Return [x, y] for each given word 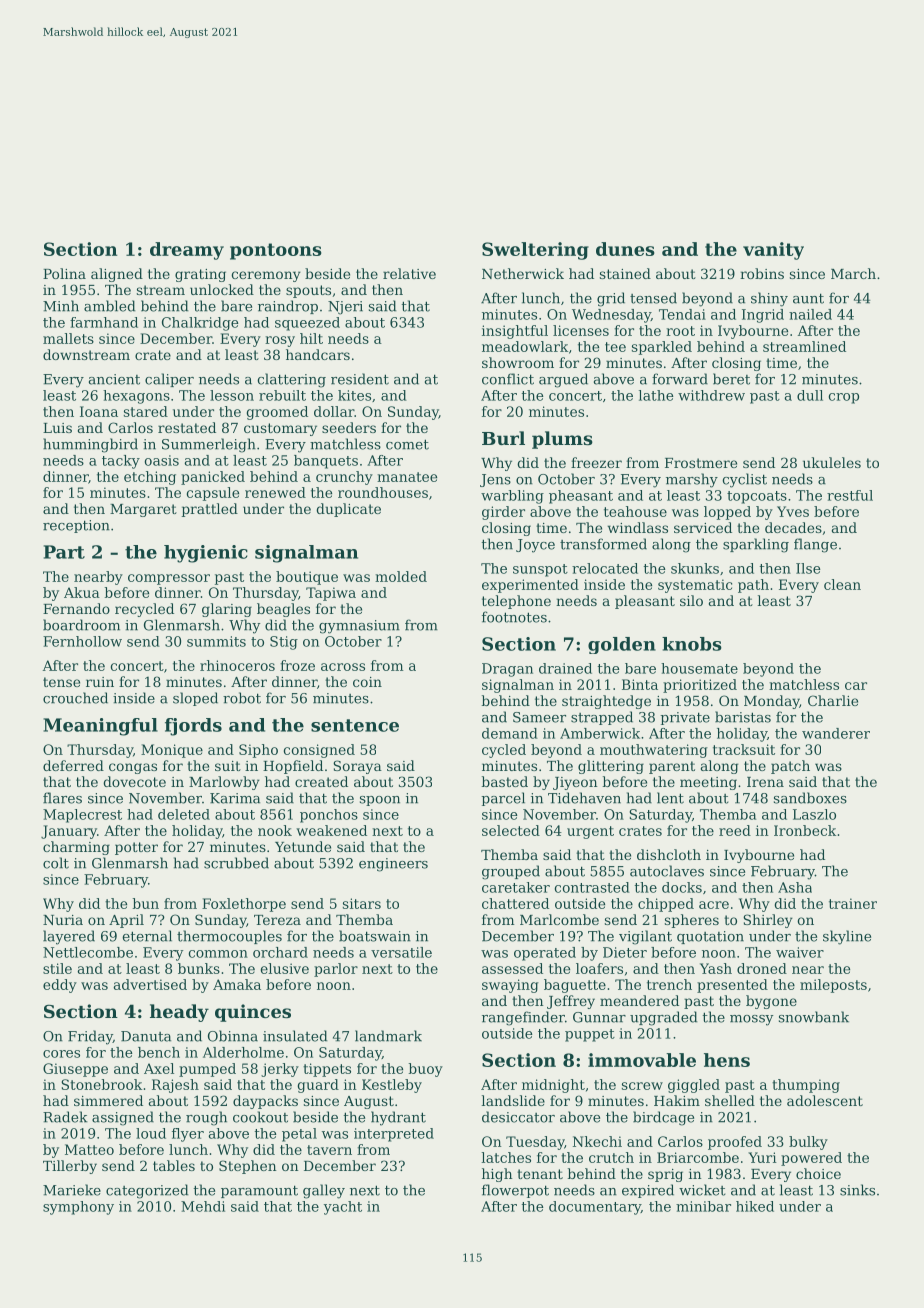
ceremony [266, 276]
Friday [90, 1037]
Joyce [535, 546]
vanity [773, 251]
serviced [703, 527]
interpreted [394, 1135]
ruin [100, 682]
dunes [625, 249]
